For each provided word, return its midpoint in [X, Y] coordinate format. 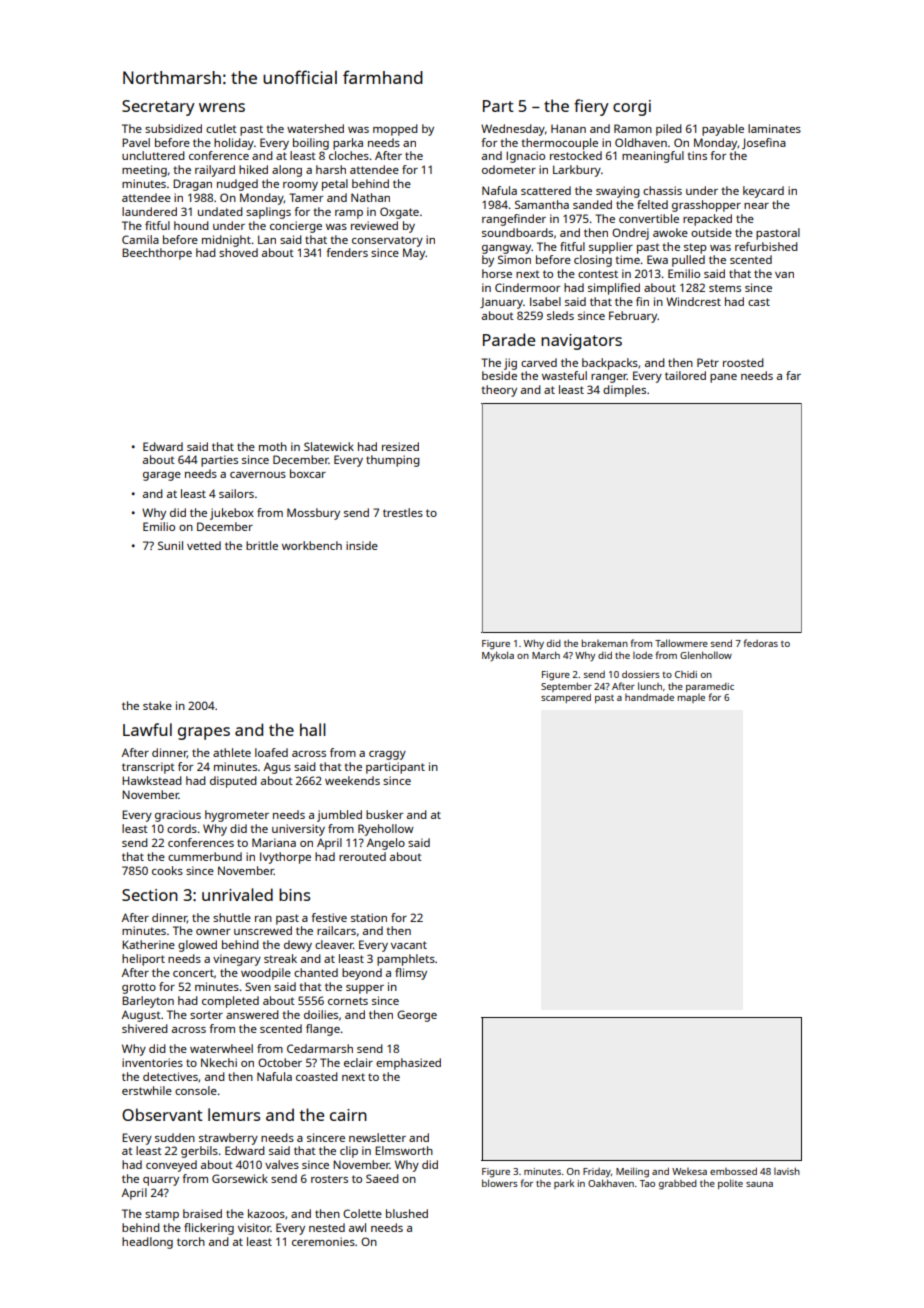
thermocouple [559, 144]
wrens [222, 107]
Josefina [764, 143]
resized [400, 446]
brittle [262, 545]
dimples [624, 391]
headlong [147, 1243]
